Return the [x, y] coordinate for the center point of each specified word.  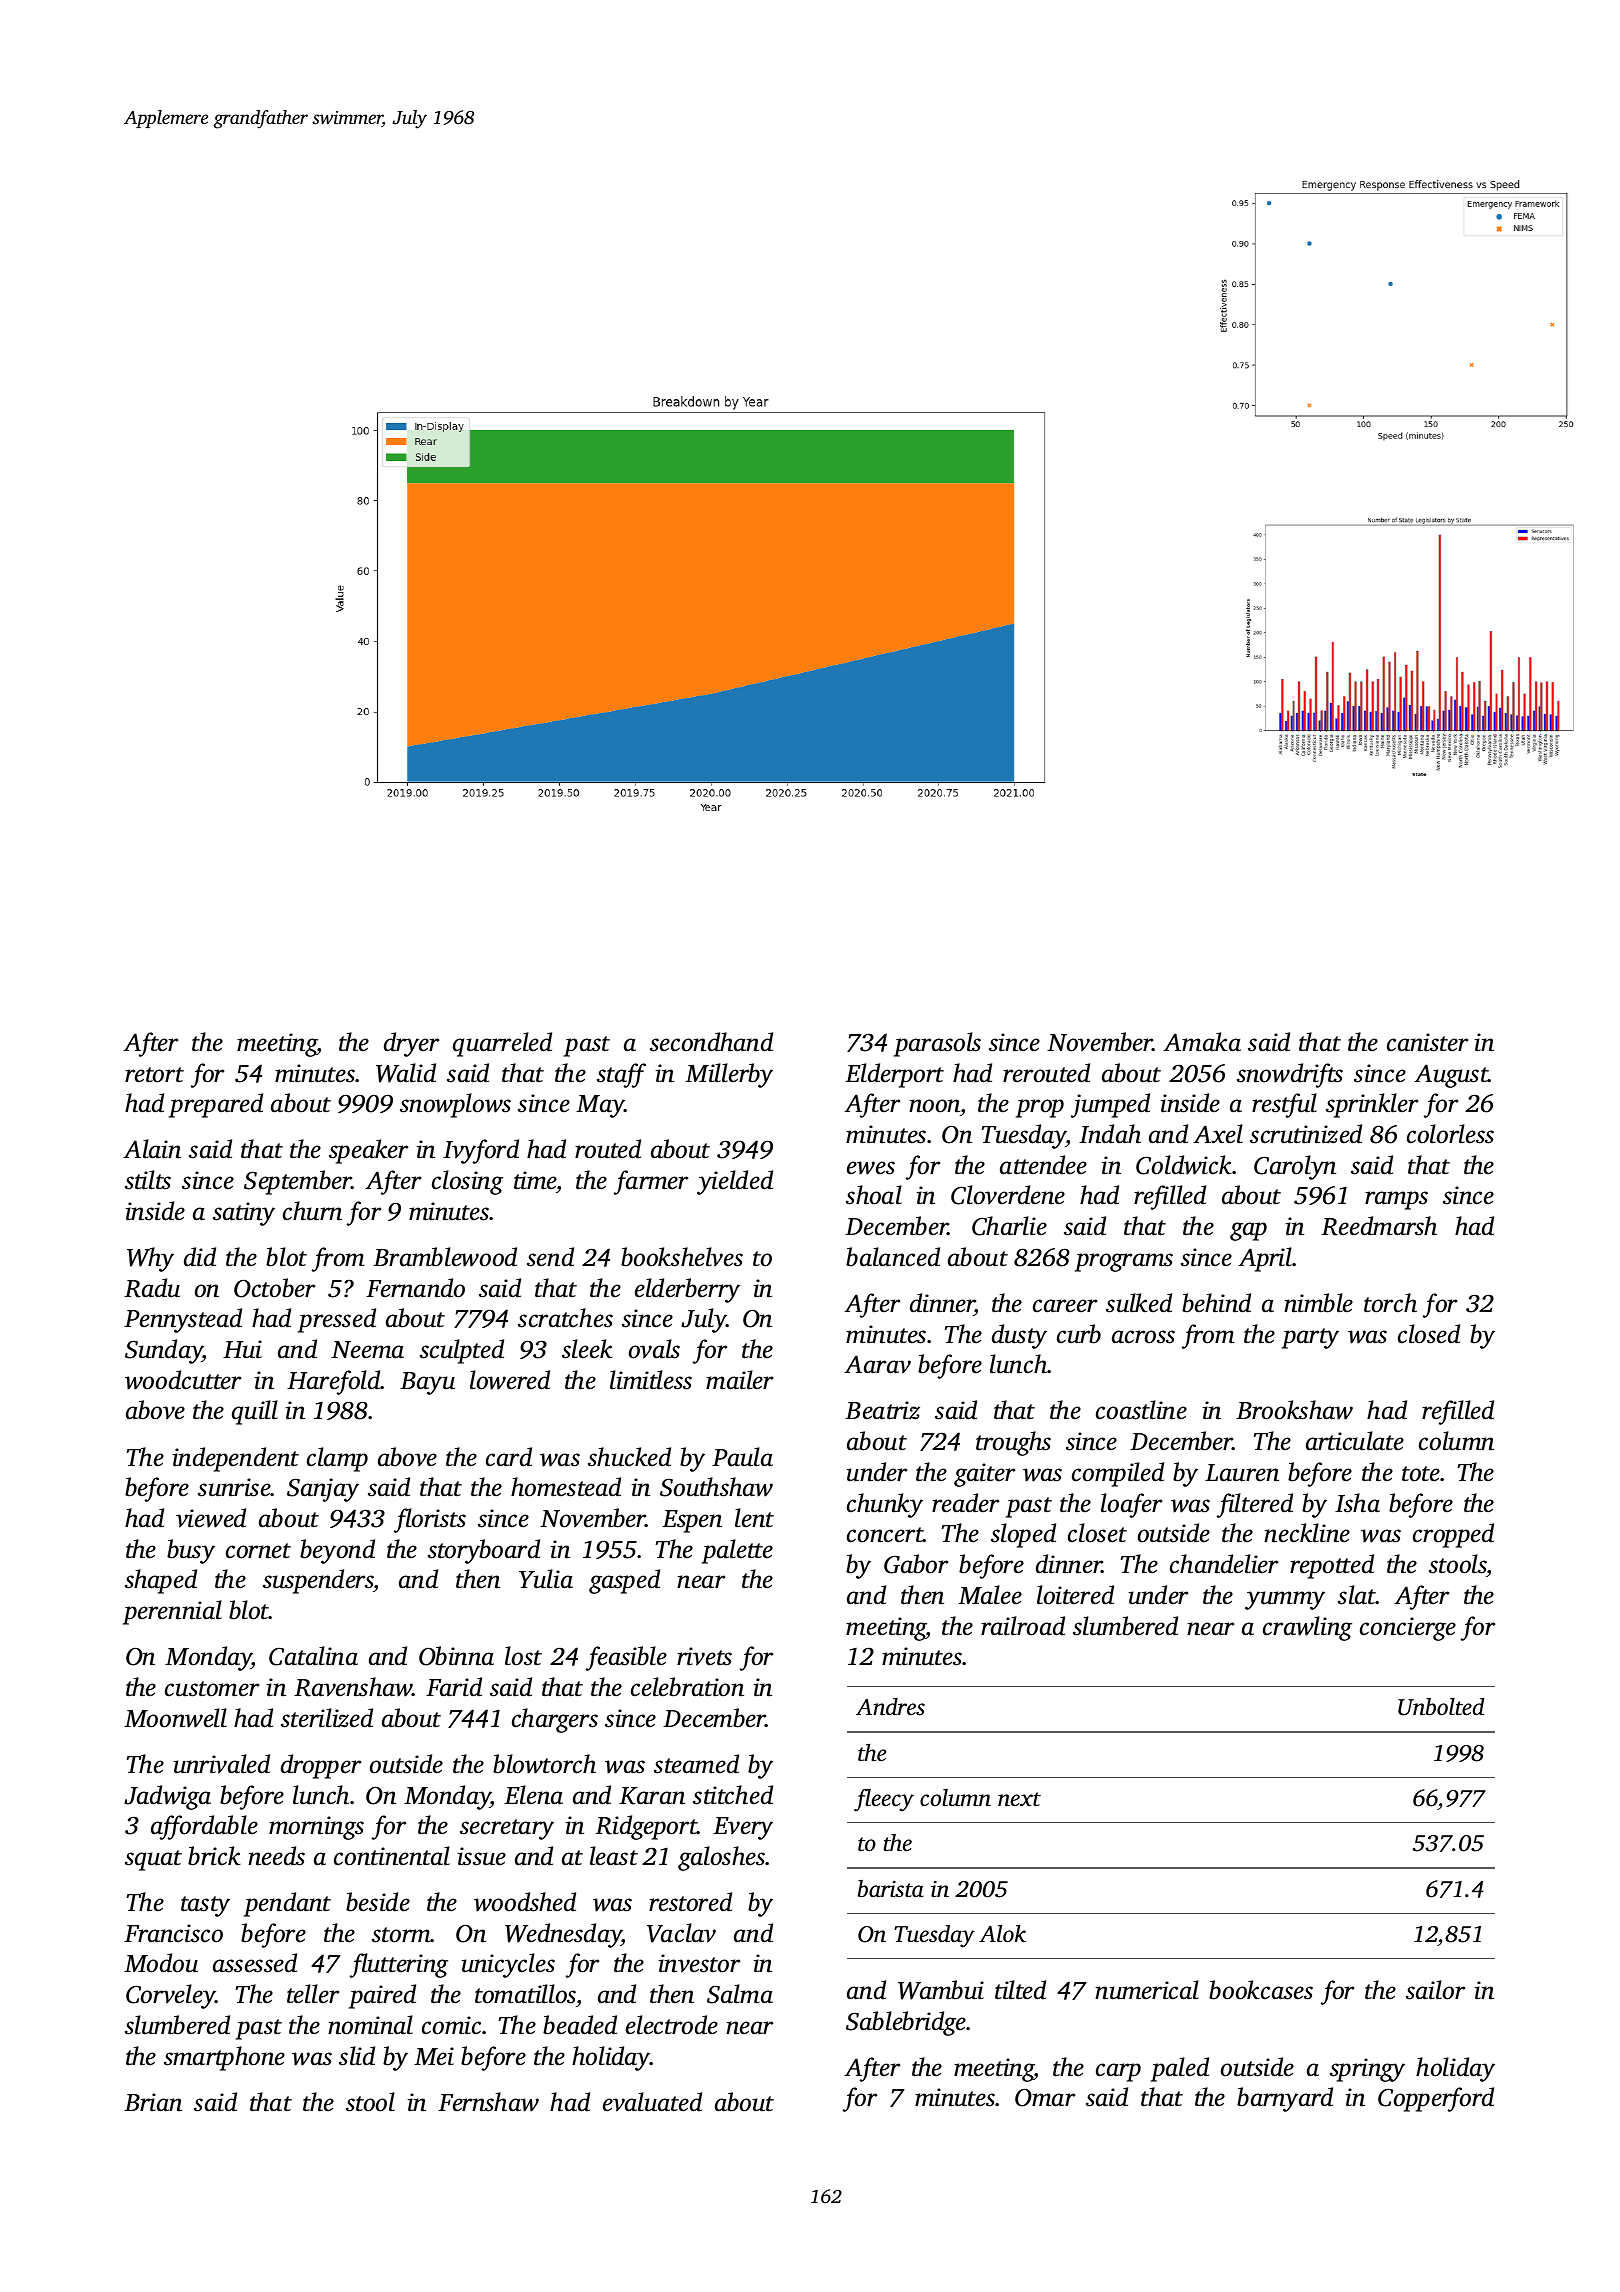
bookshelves [682, 1257]
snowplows [455, 1105]
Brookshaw [1294, 1410]
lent [754, 1518]
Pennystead [183, 1320]
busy [191, 1551]
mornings [316, 1828]
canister [1427, 1042]
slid [357, 2056]
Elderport [894, 1075]
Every [743, 1828]
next [1019, 1799]
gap [1248, 1231]
